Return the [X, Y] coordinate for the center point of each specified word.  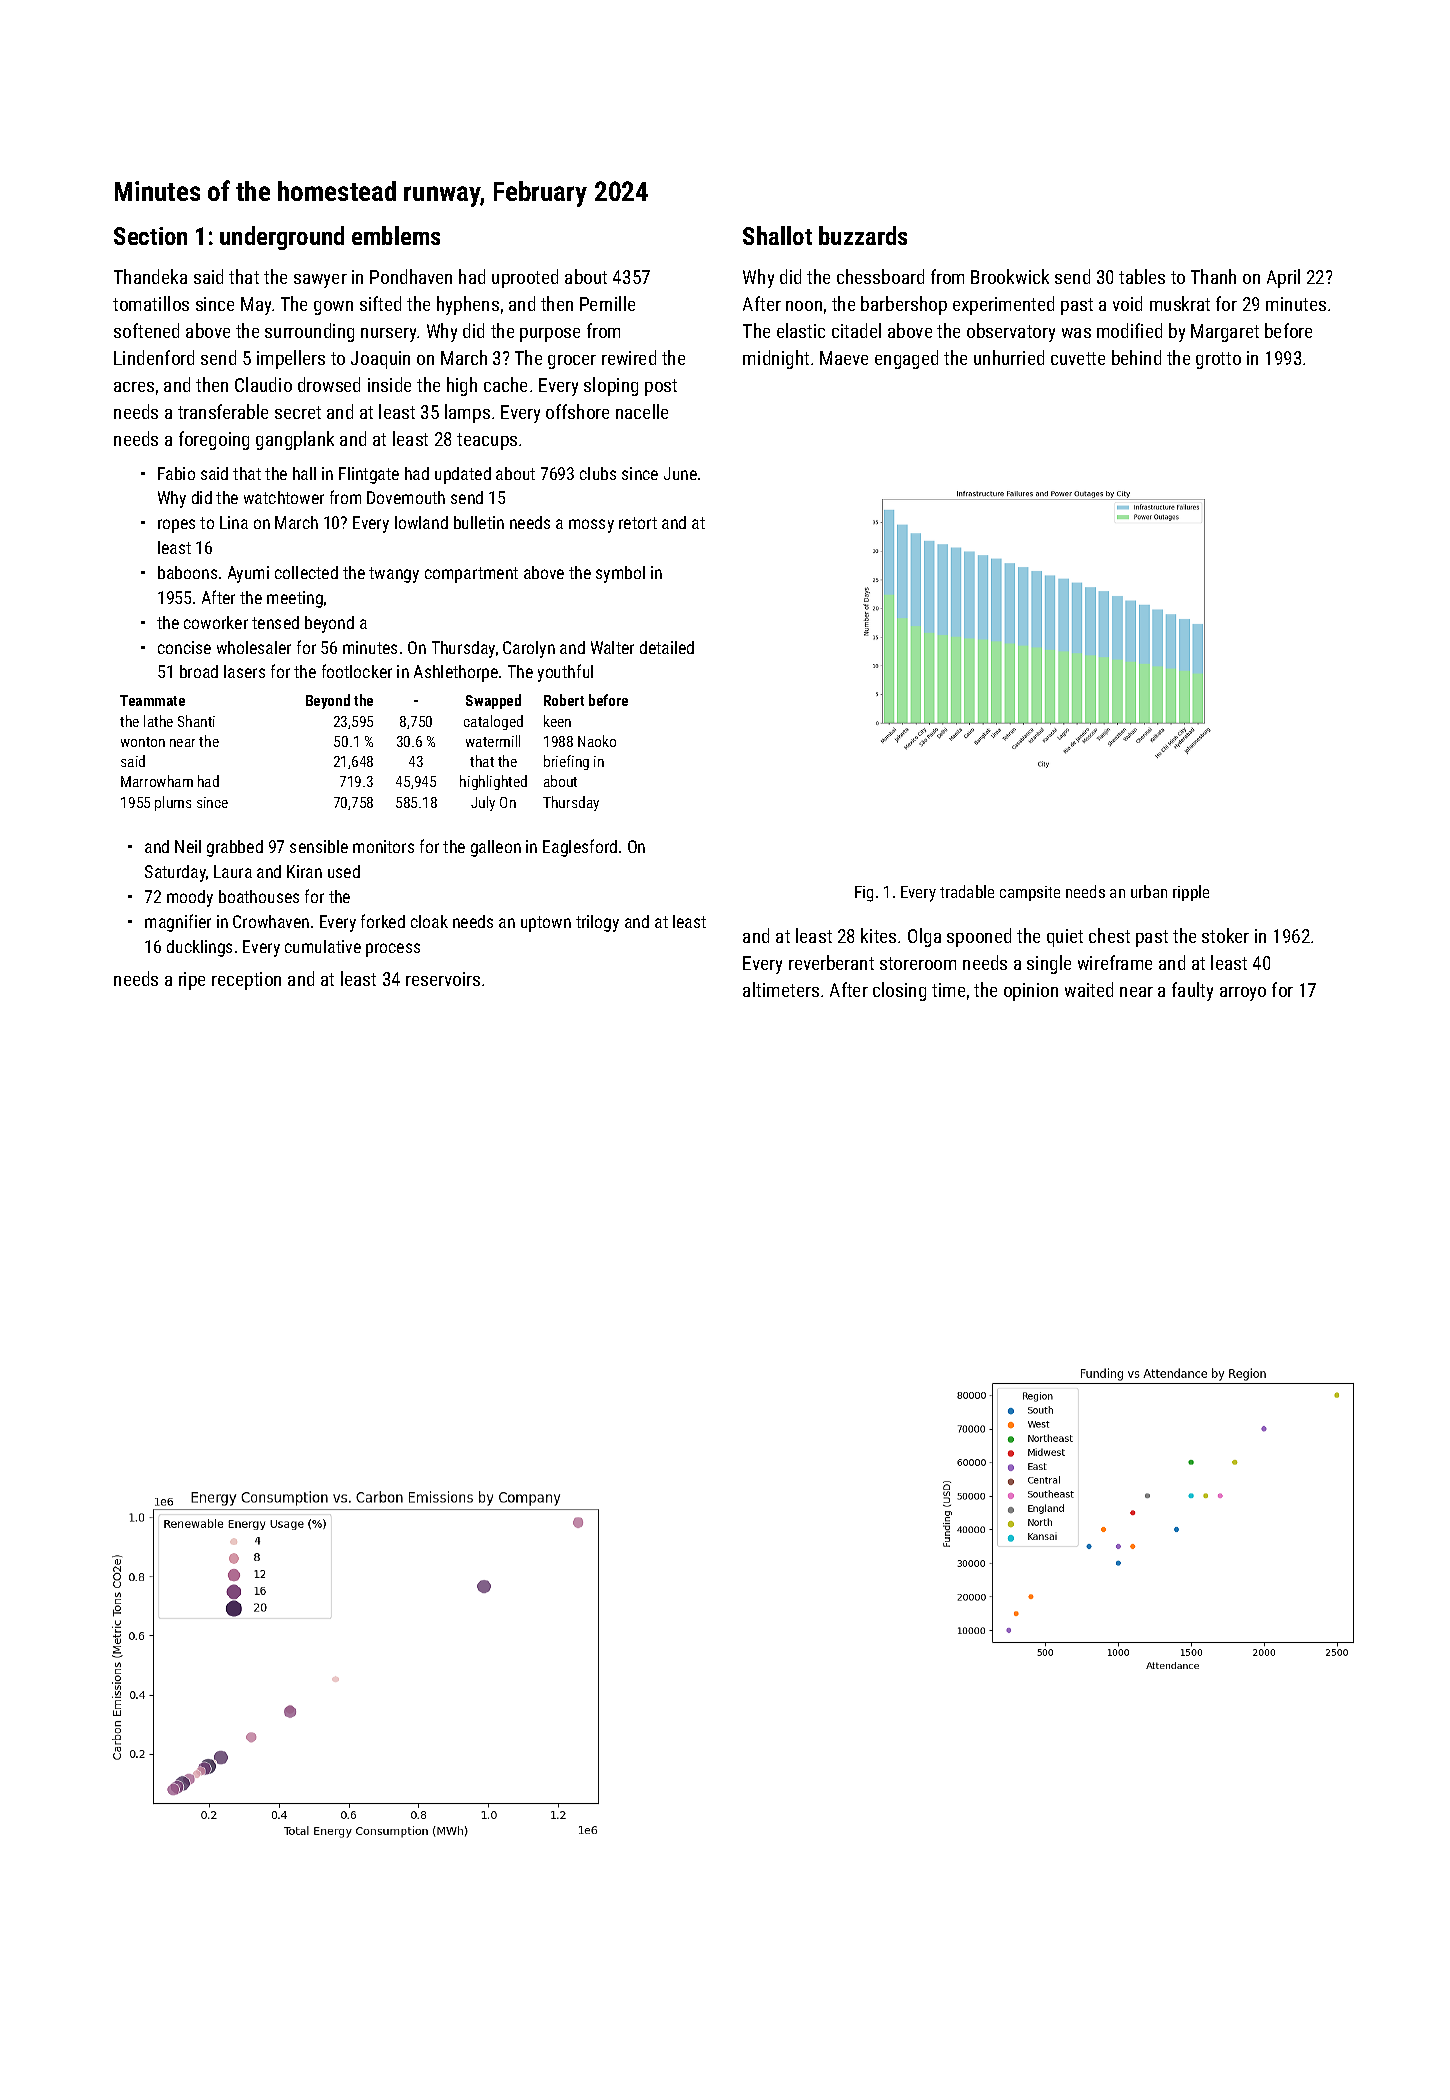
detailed [667, 647]
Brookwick [1010, 276]
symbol [620, 574]
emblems [396, 235]
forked [383, 921]
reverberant [831, 962]
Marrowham [157, 781]
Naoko [597, 741]
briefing [566, 762]
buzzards [863, 235]
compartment [471, 575]
